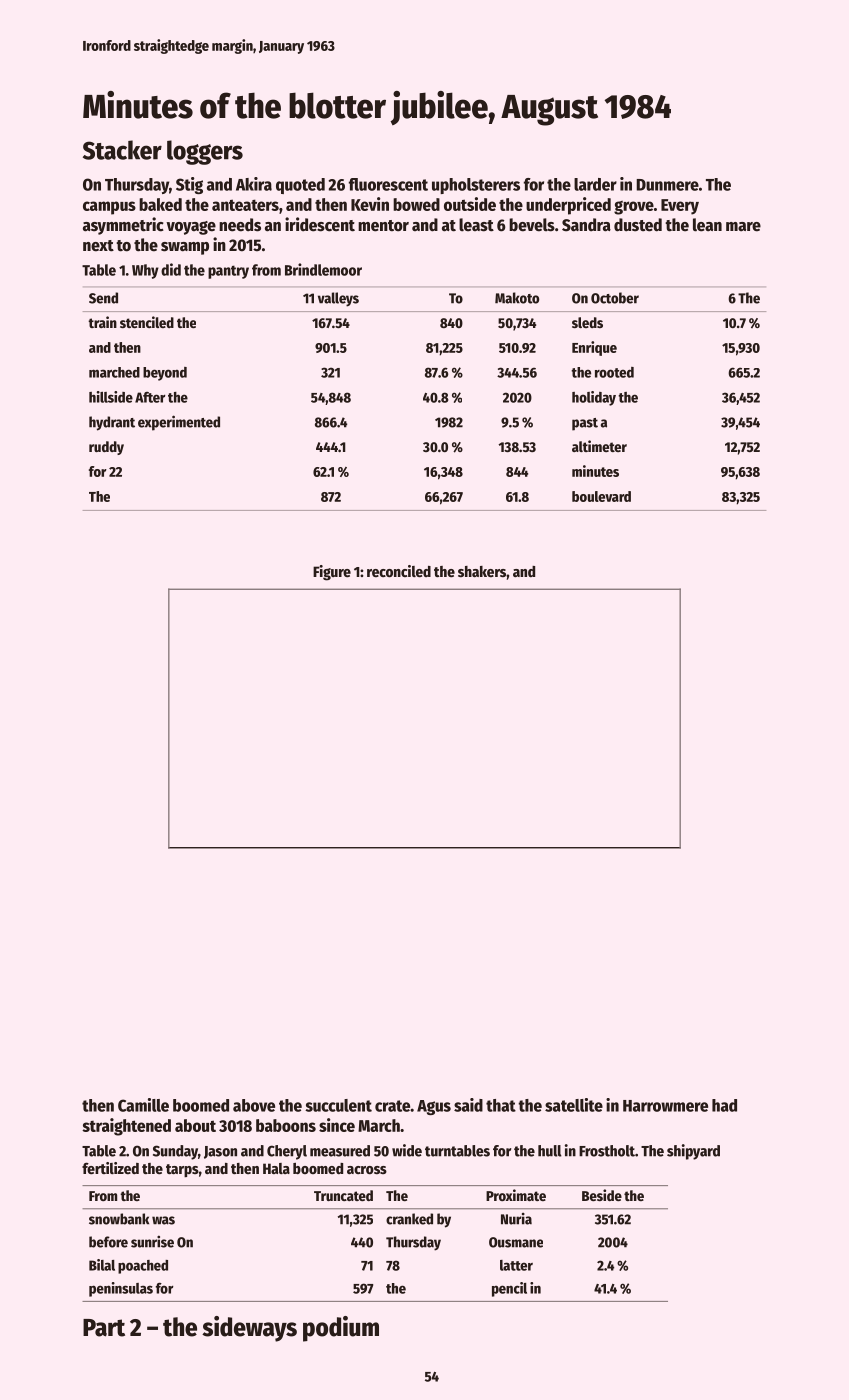 Image resolution: width=849 pixels, height=1400 pixels. I want to click on boulevard, so click(601, 496).
